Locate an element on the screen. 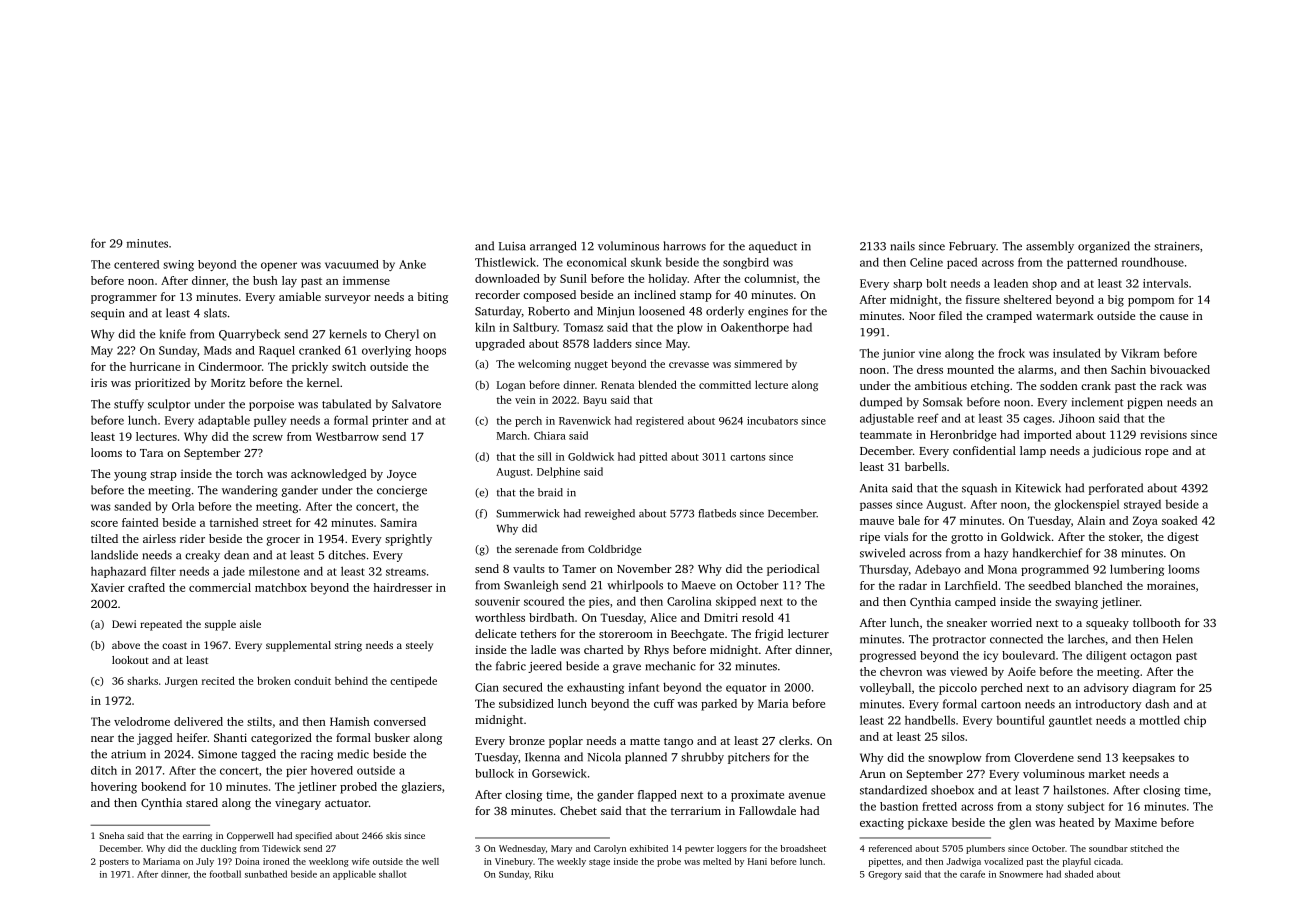  Gregory is located at coordinates (885, 875).
